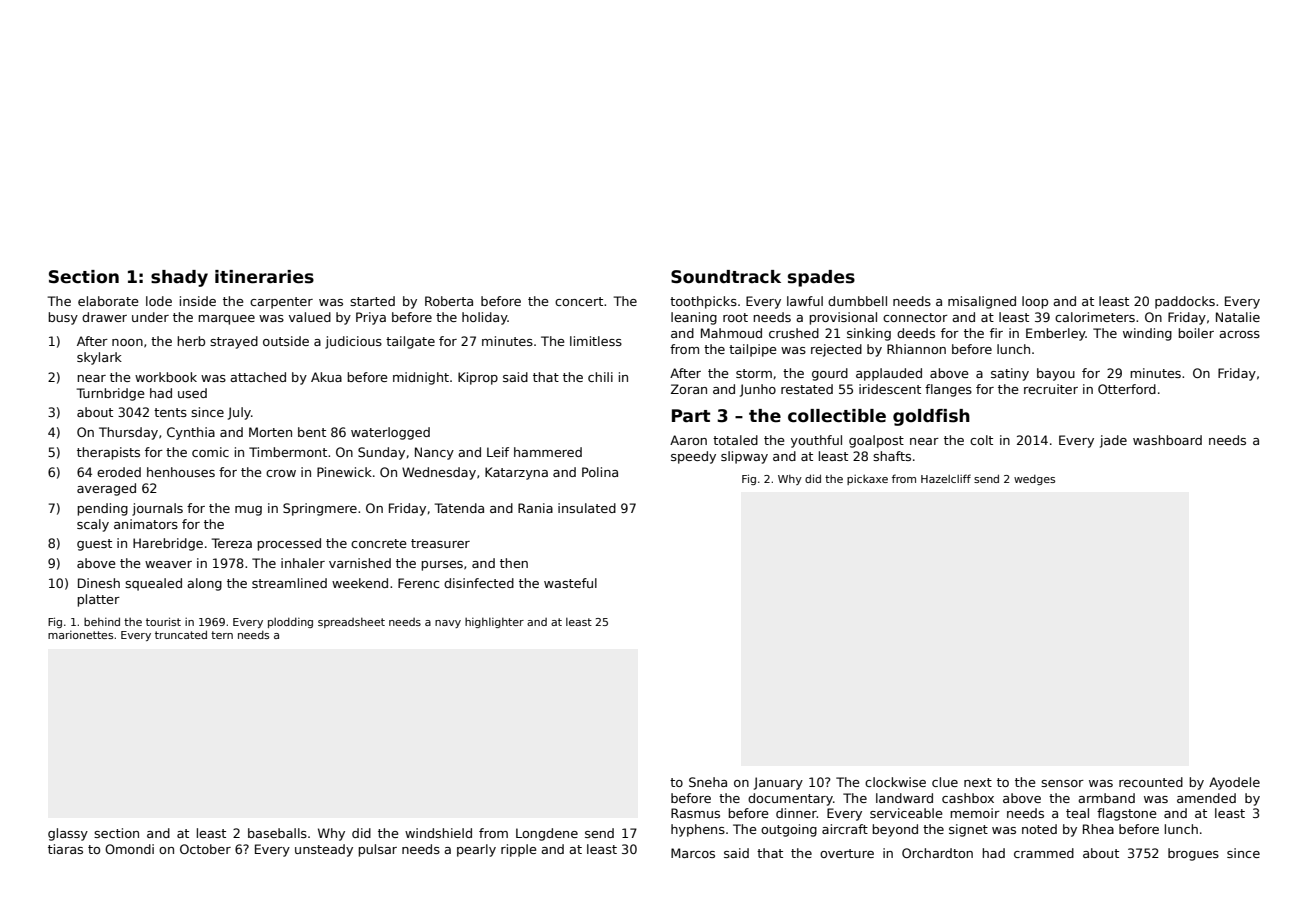 Image resolution: width=1308 pixels, height=924 pixels. What do you see at coordinates (99, 583) in the image?
I see `Dinesh` at bounding box center [99, 583].
